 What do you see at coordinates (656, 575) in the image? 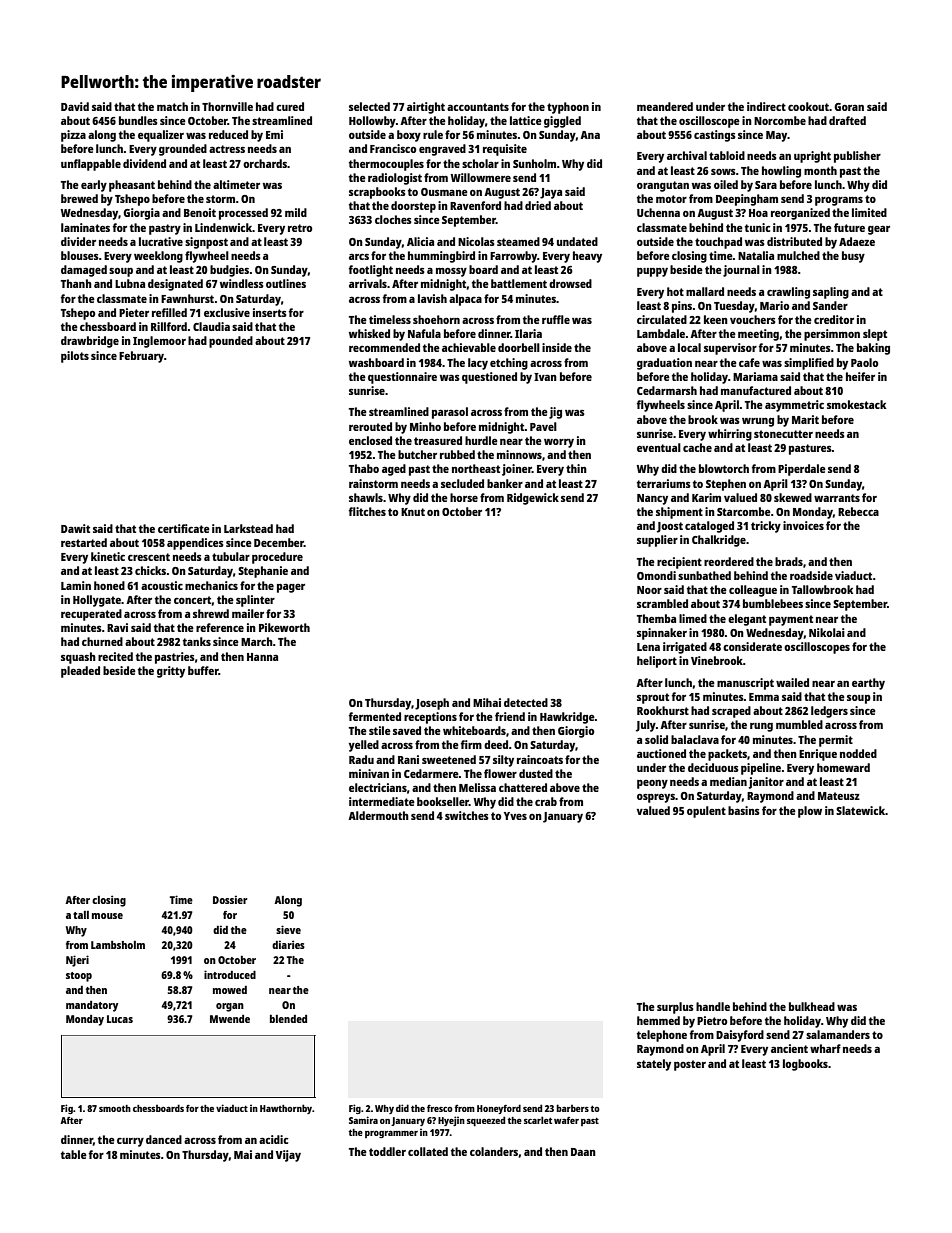
I see `Omondi` at bounding box center [656, 575].
